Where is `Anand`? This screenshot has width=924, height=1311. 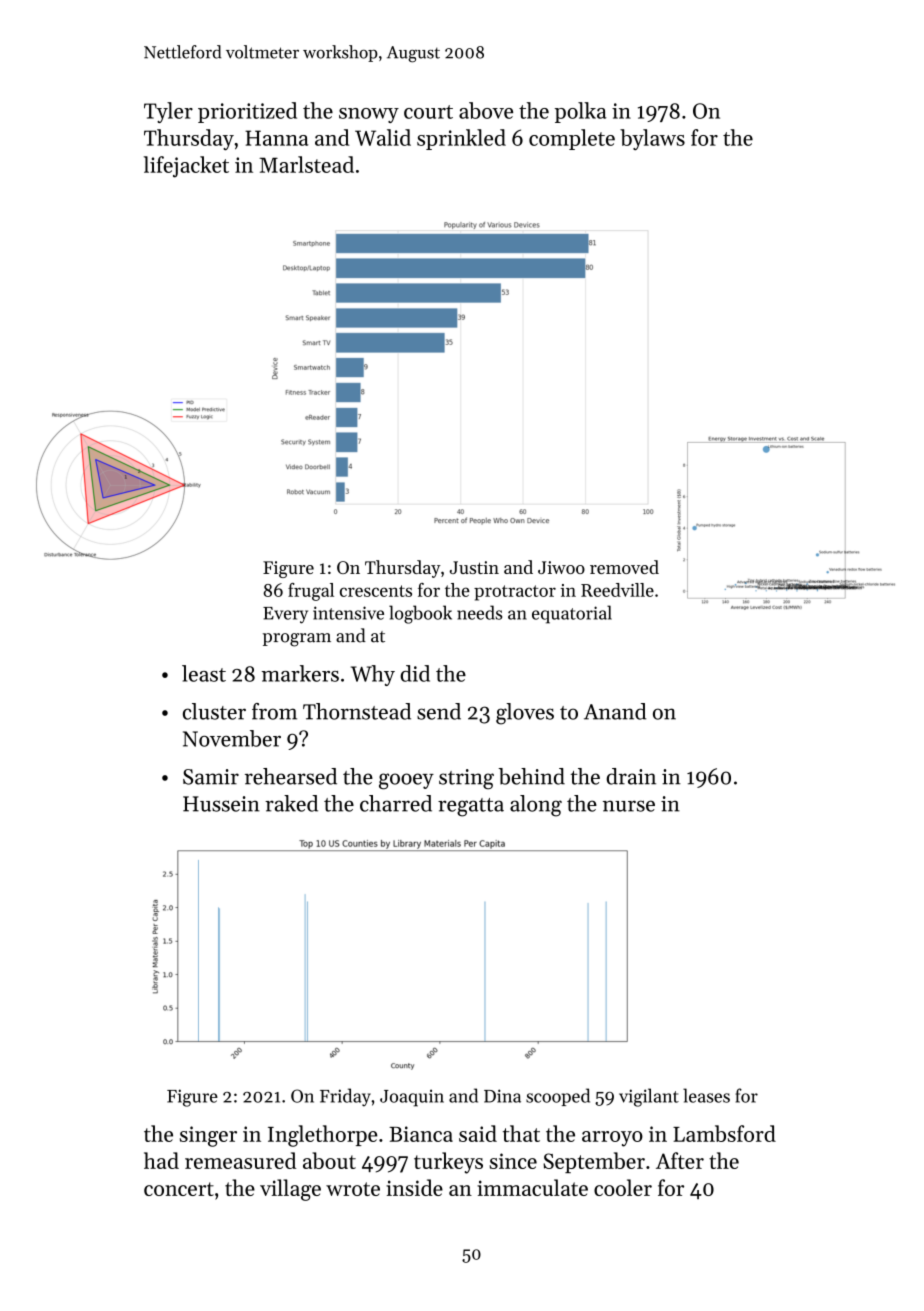 Anand is located at coordinates (615, 711).
